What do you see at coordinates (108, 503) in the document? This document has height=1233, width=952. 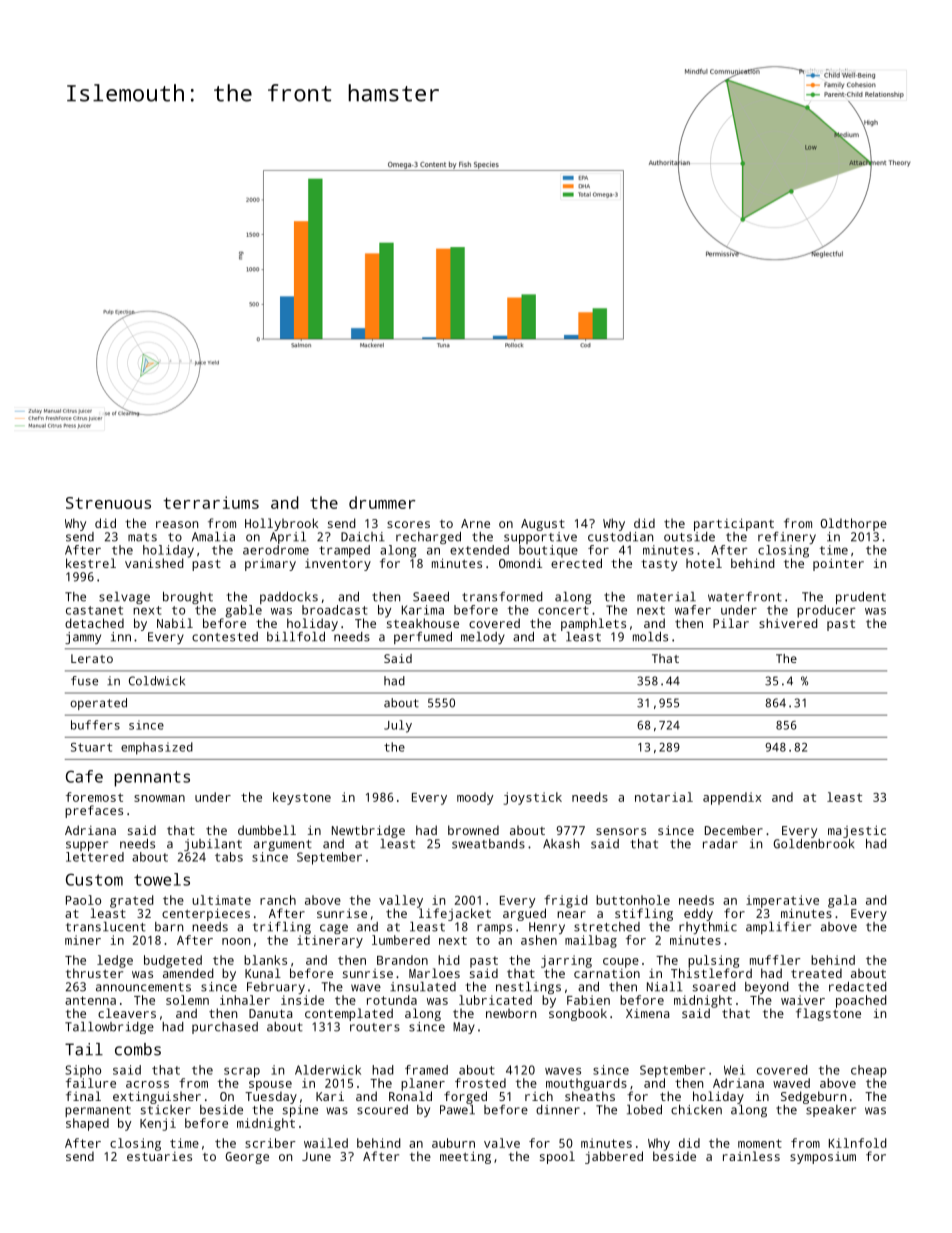 I see `Strenuous` at bounding box center [108, 503].
